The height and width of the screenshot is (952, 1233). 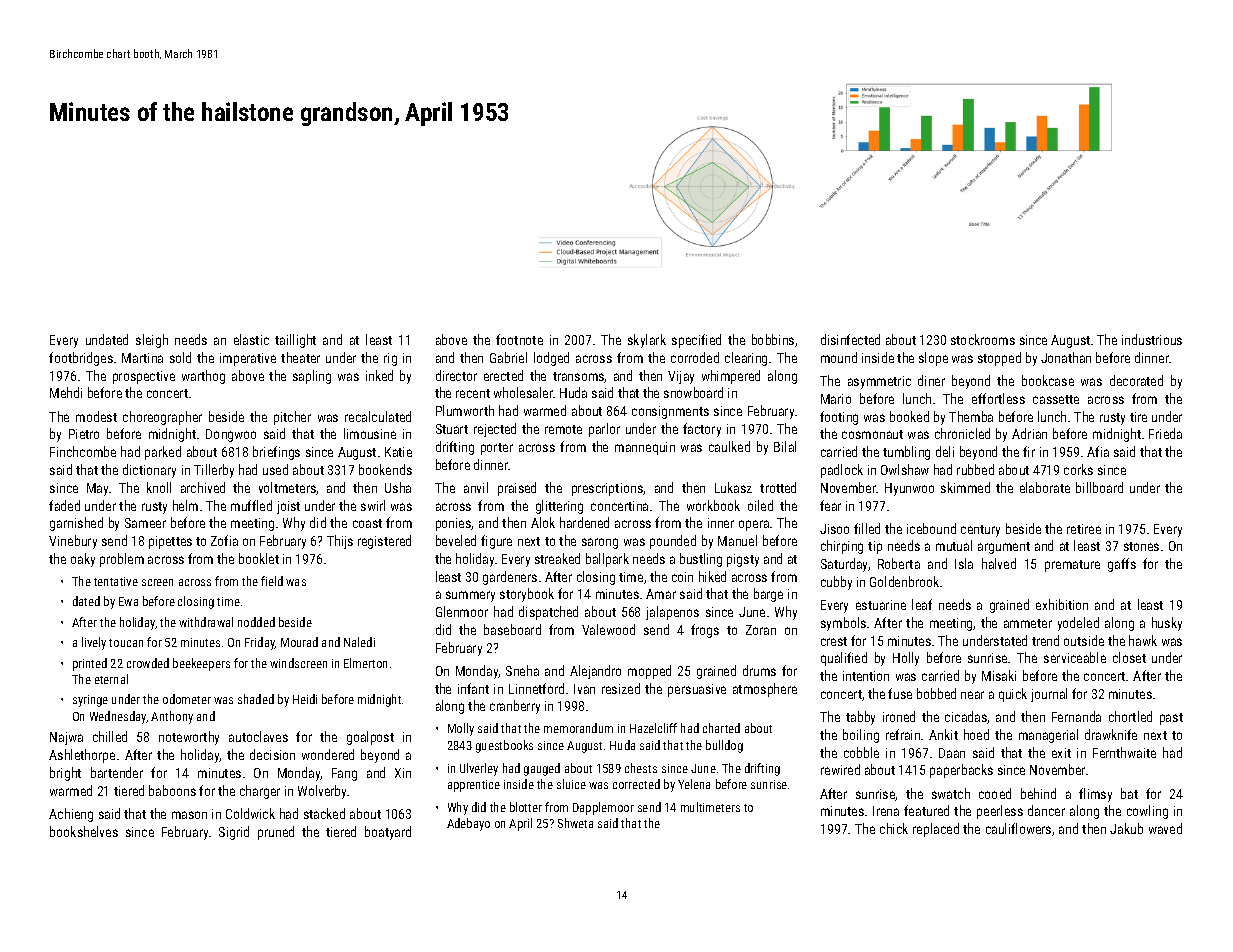 What do you see at coordinates (647, 341) in the screenshot?
I see `skylark` at bounding box center [647, 341].
